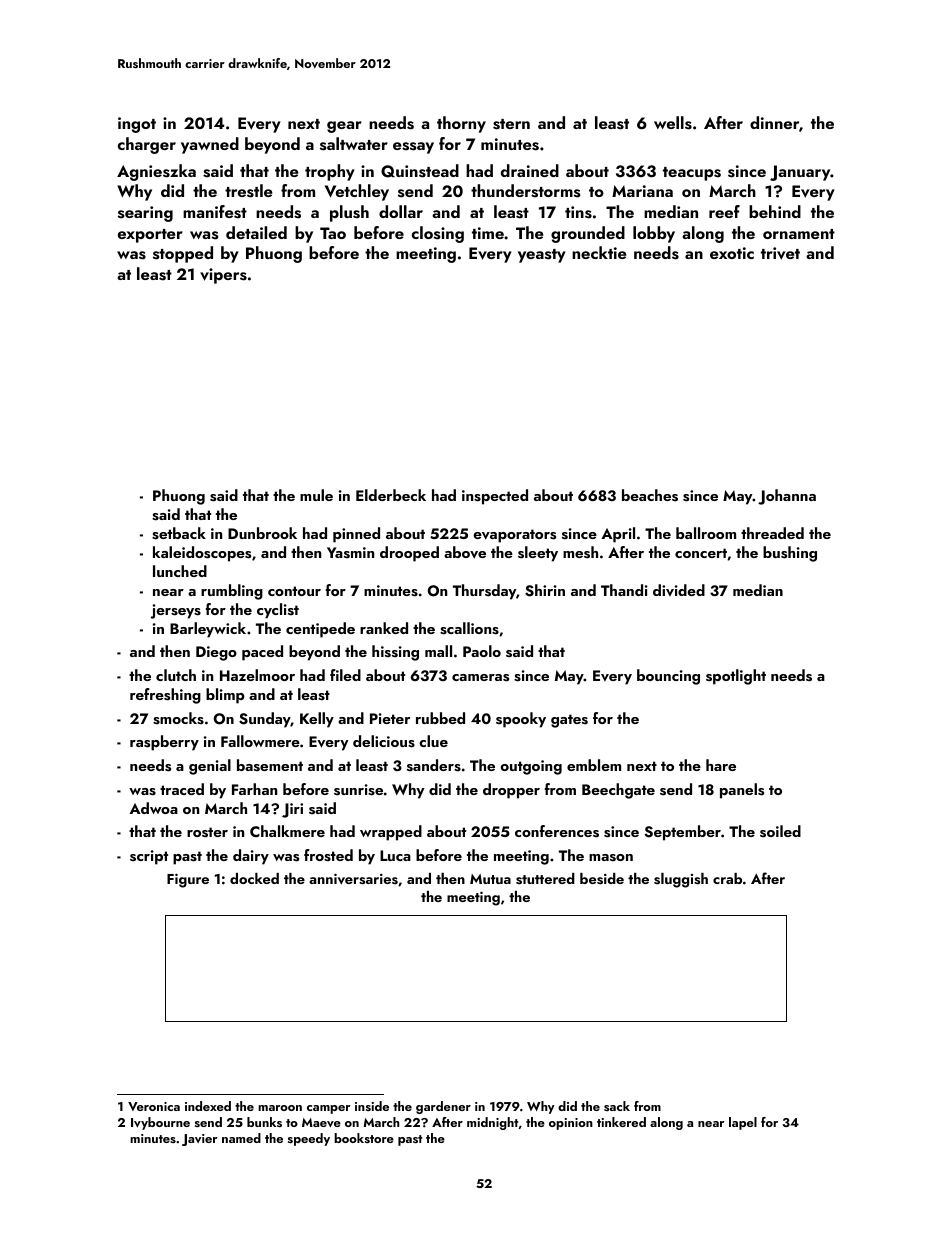 This document has height=1233, width=952. Describe the element at coordinates (153, 808) in the document. I see `Adwoa` at that location.
